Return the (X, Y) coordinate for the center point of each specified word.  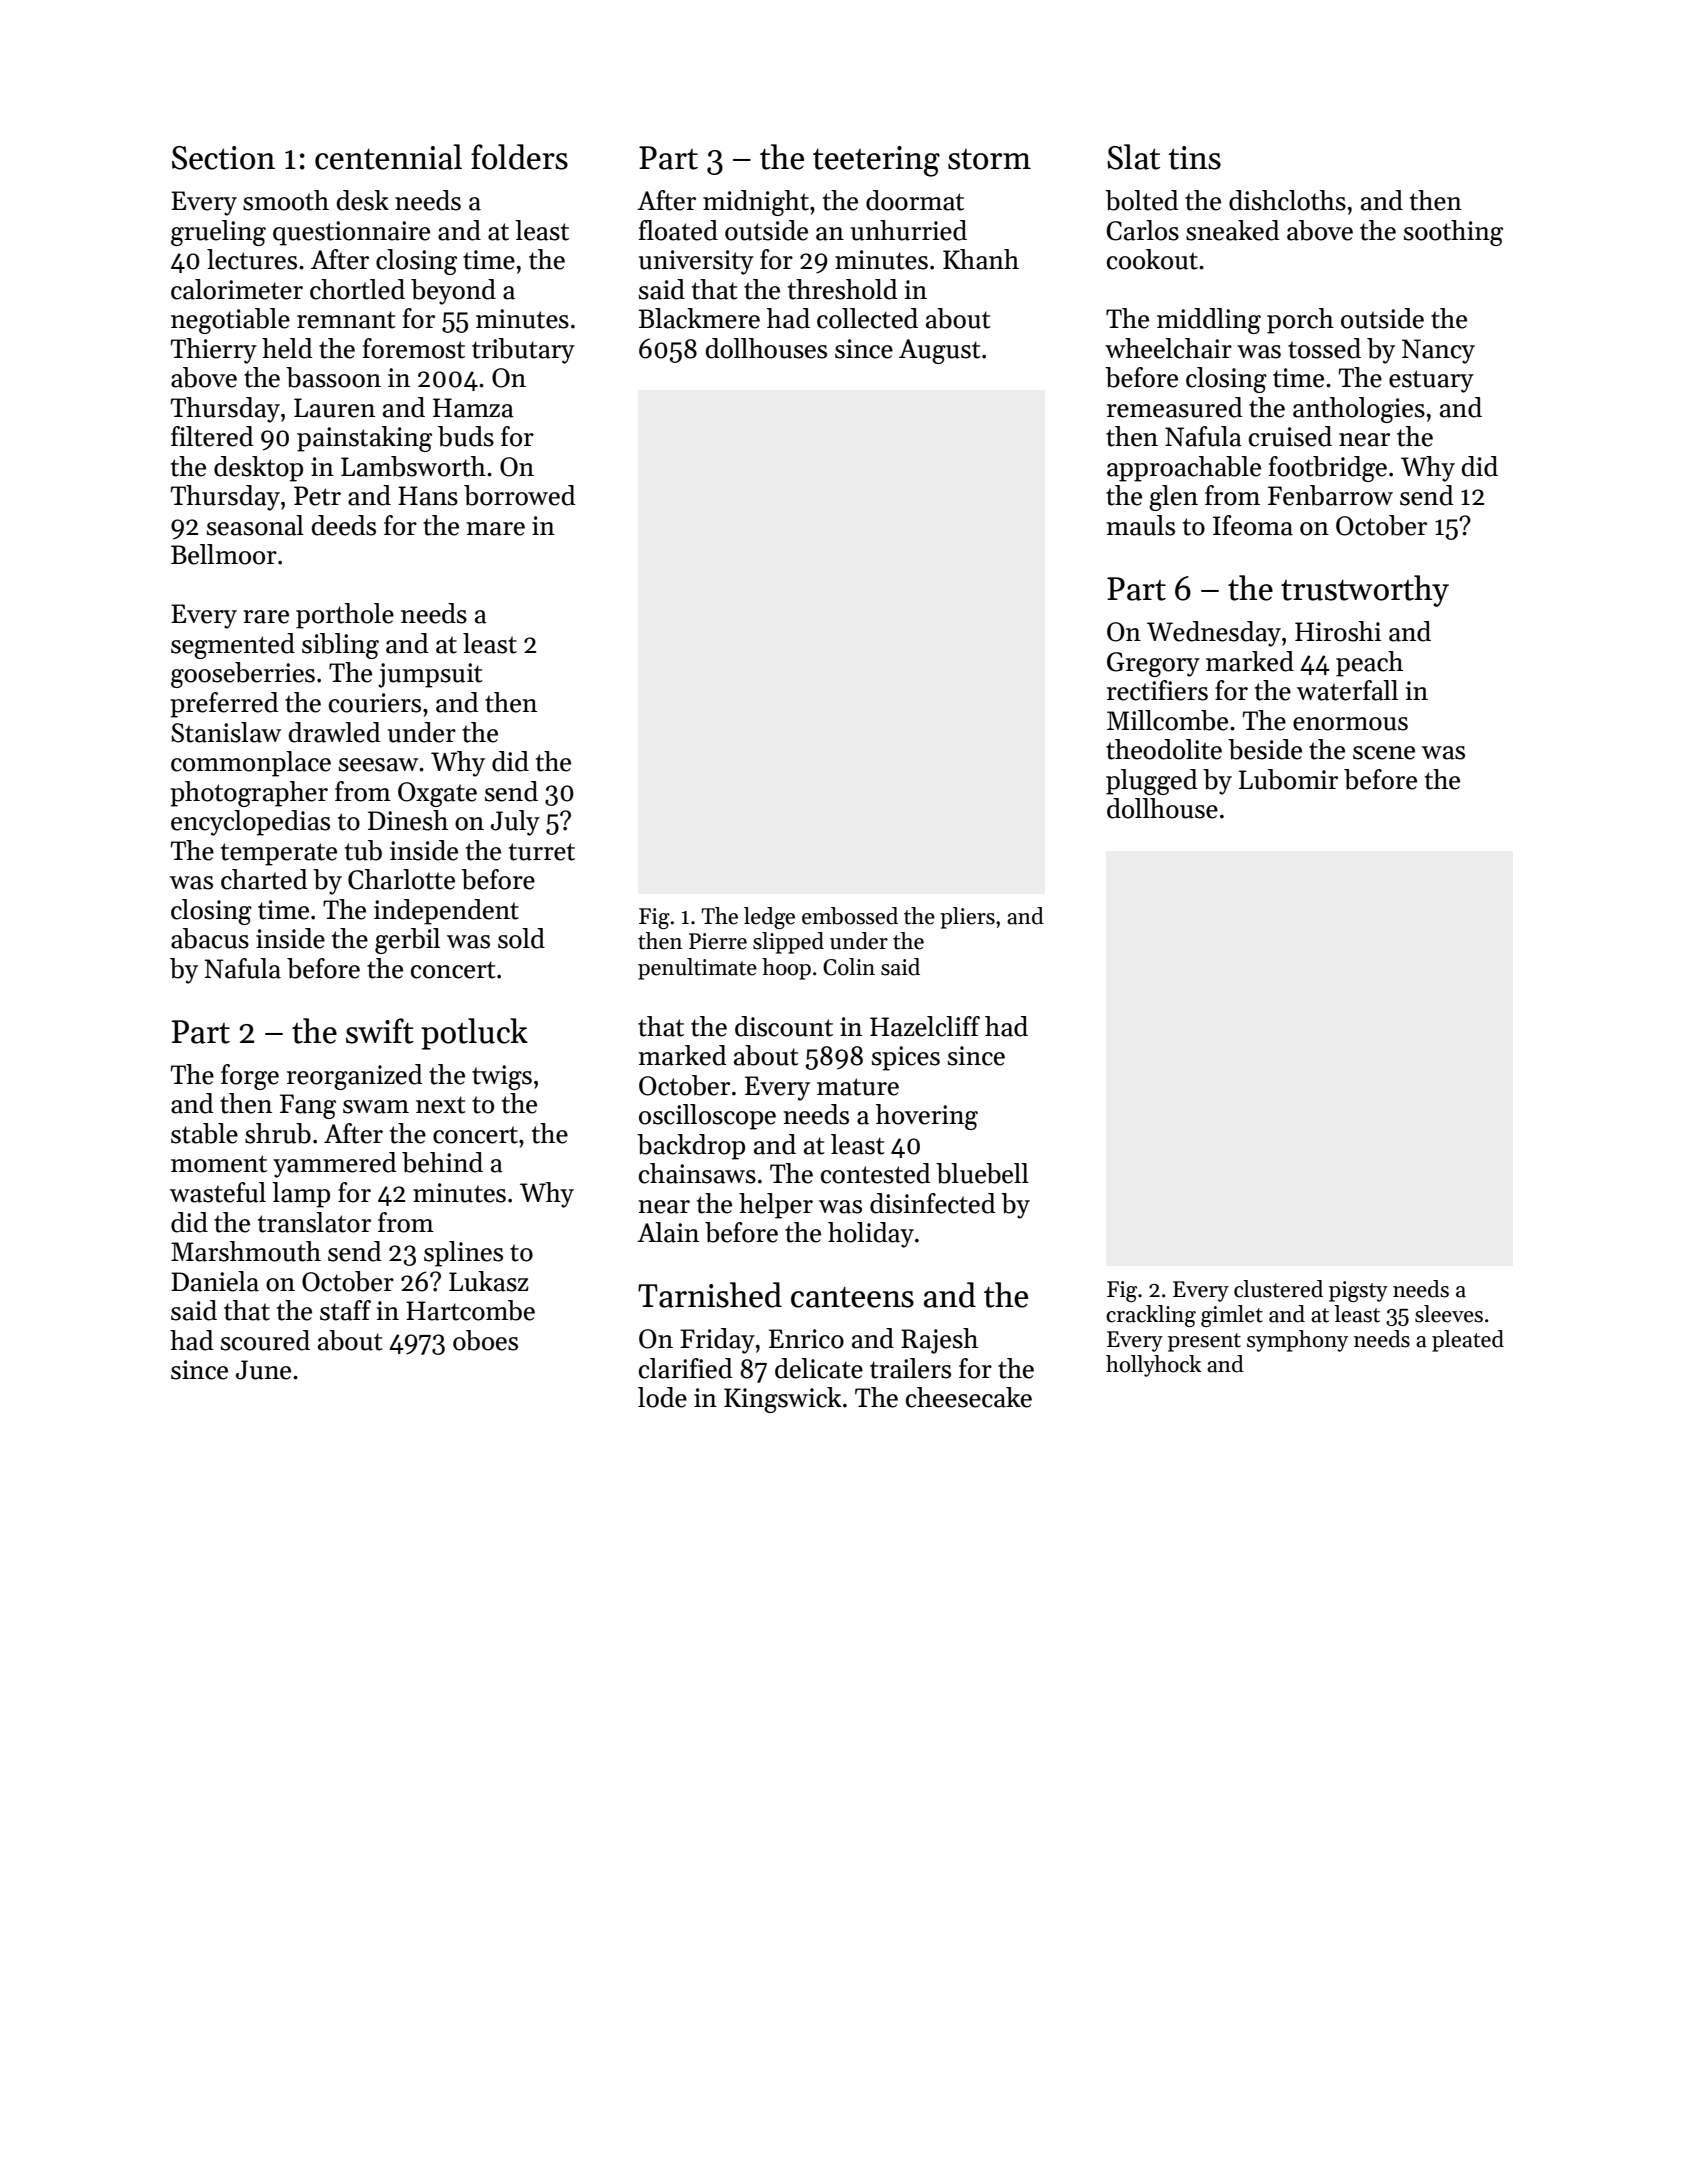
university (696, 262)
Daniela (215, 1281)
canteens (852, 1297)
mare (495, 529)
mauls (1140, 525)
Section (223, 158)
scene (1384, 753)
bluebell (982, 1173)
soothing (1453, 233)
